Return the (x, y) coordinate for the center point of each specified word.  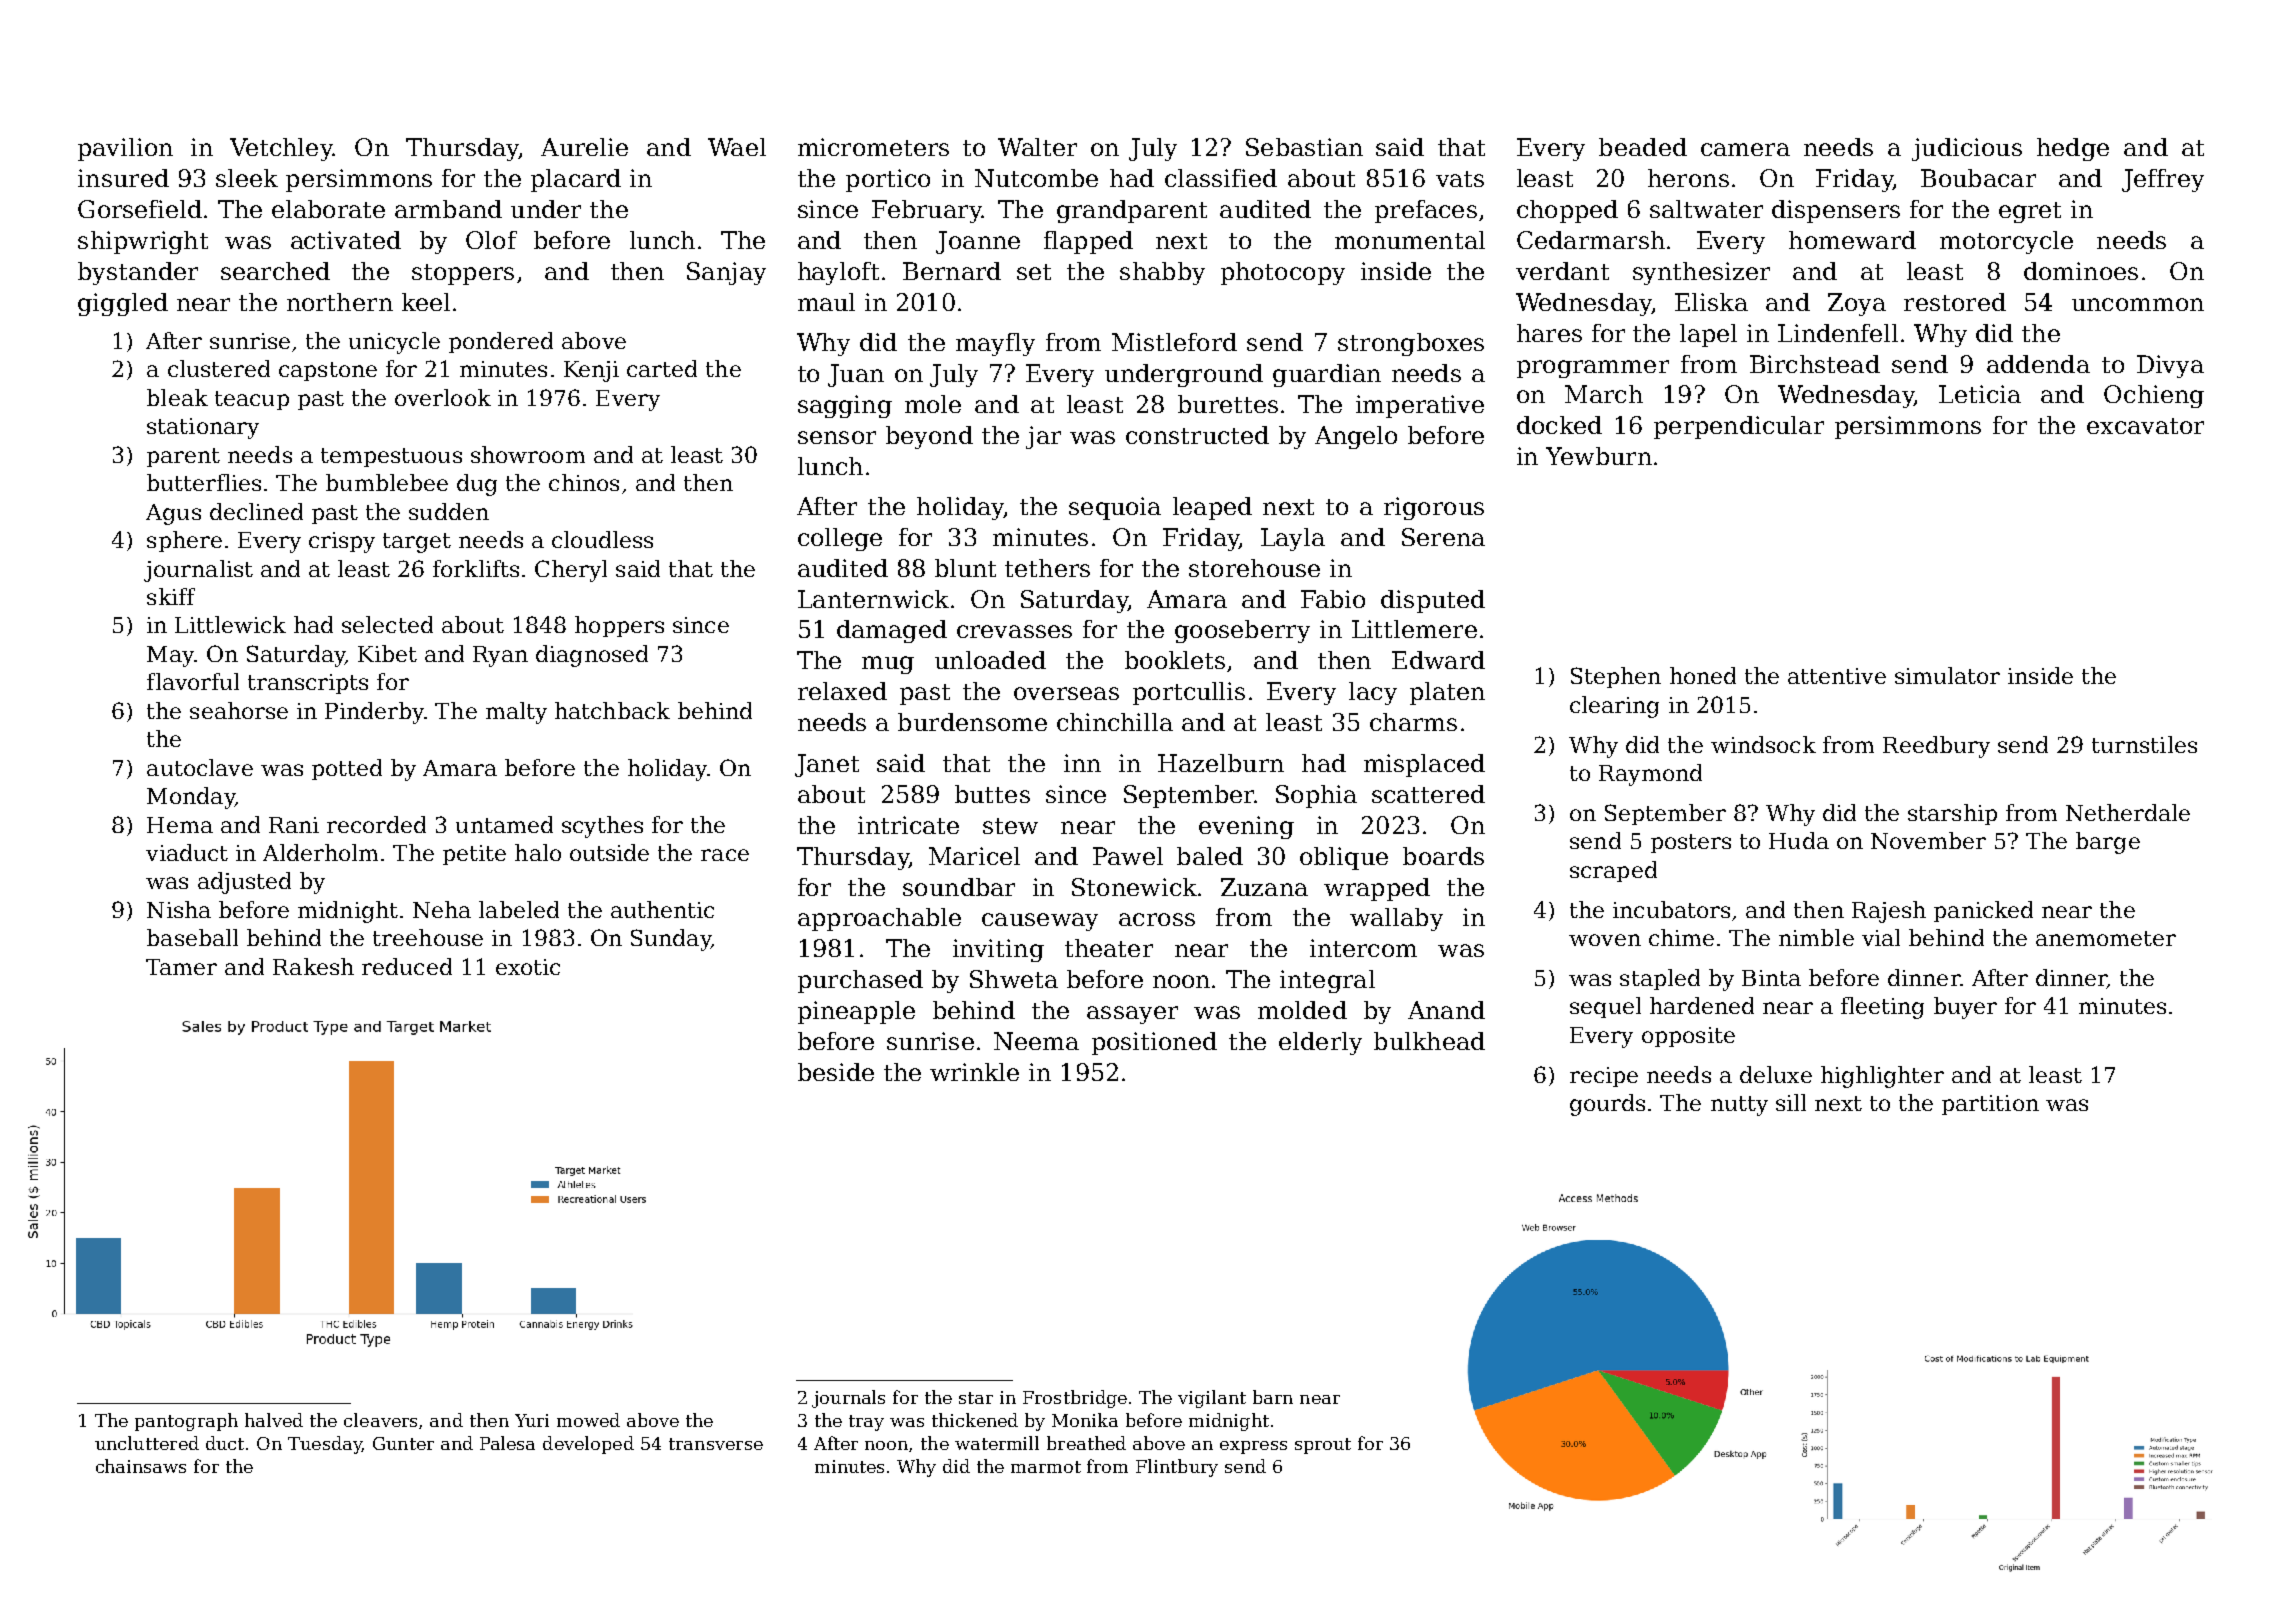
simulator (1947, 675)
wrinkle (974, 1072)
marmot (1046, 1467)
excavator (2145, 426)
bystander (138, 273)
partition (1990, 1105)
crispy (342, 542)
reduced (407, 966)
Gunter (403, 1443)
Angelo (1356, 437)
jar (1043, 437)
